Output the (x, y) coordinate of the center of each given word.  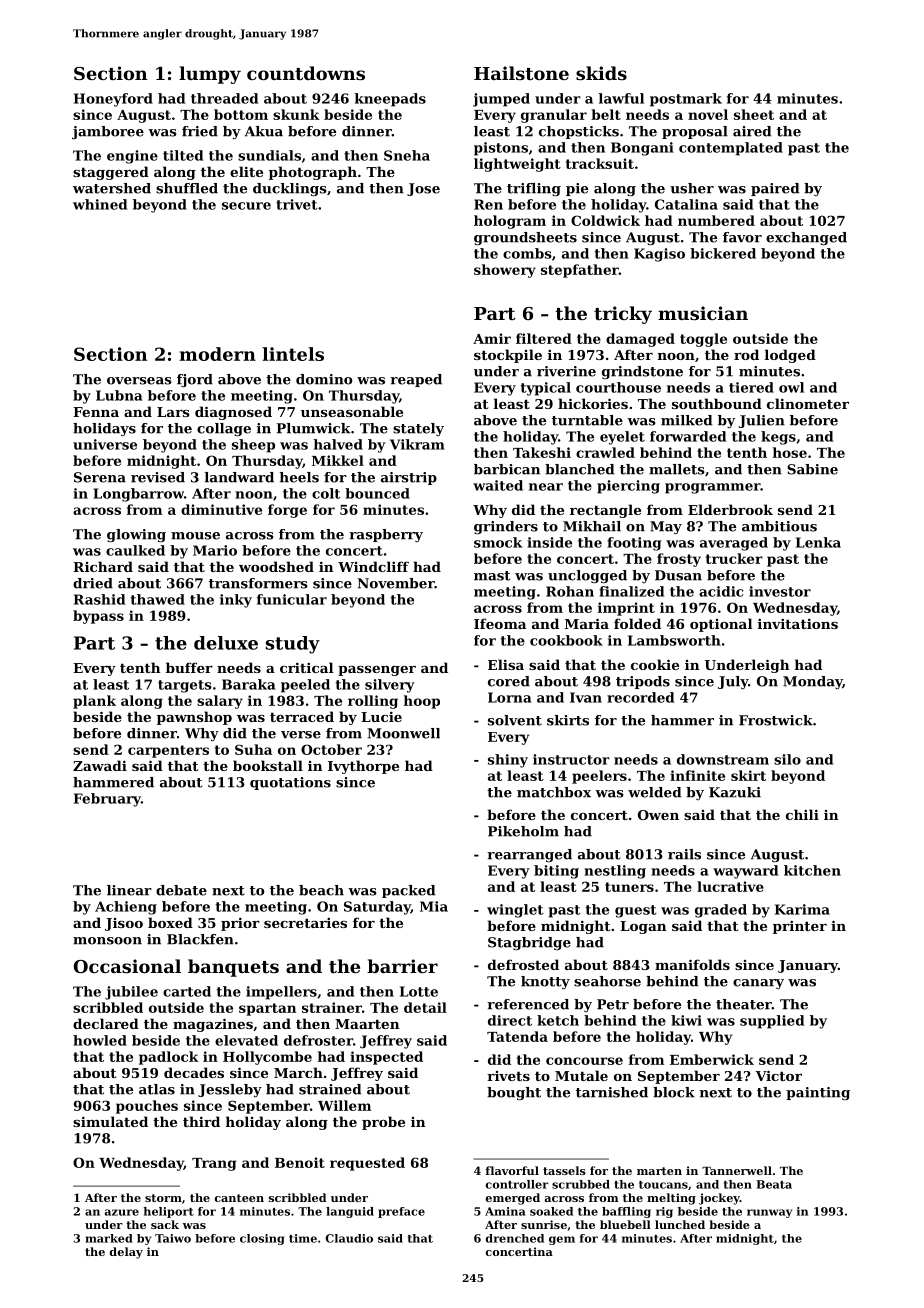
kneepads (390, 100)
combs (527, 253)
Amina (505, 1211)
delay (126, 1253)
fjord (195, 380)
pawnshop (194, 718)
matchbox (554, 792)
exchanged (806, 238)
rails (684, 854)
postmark (686, 100)
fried (200, 131)
